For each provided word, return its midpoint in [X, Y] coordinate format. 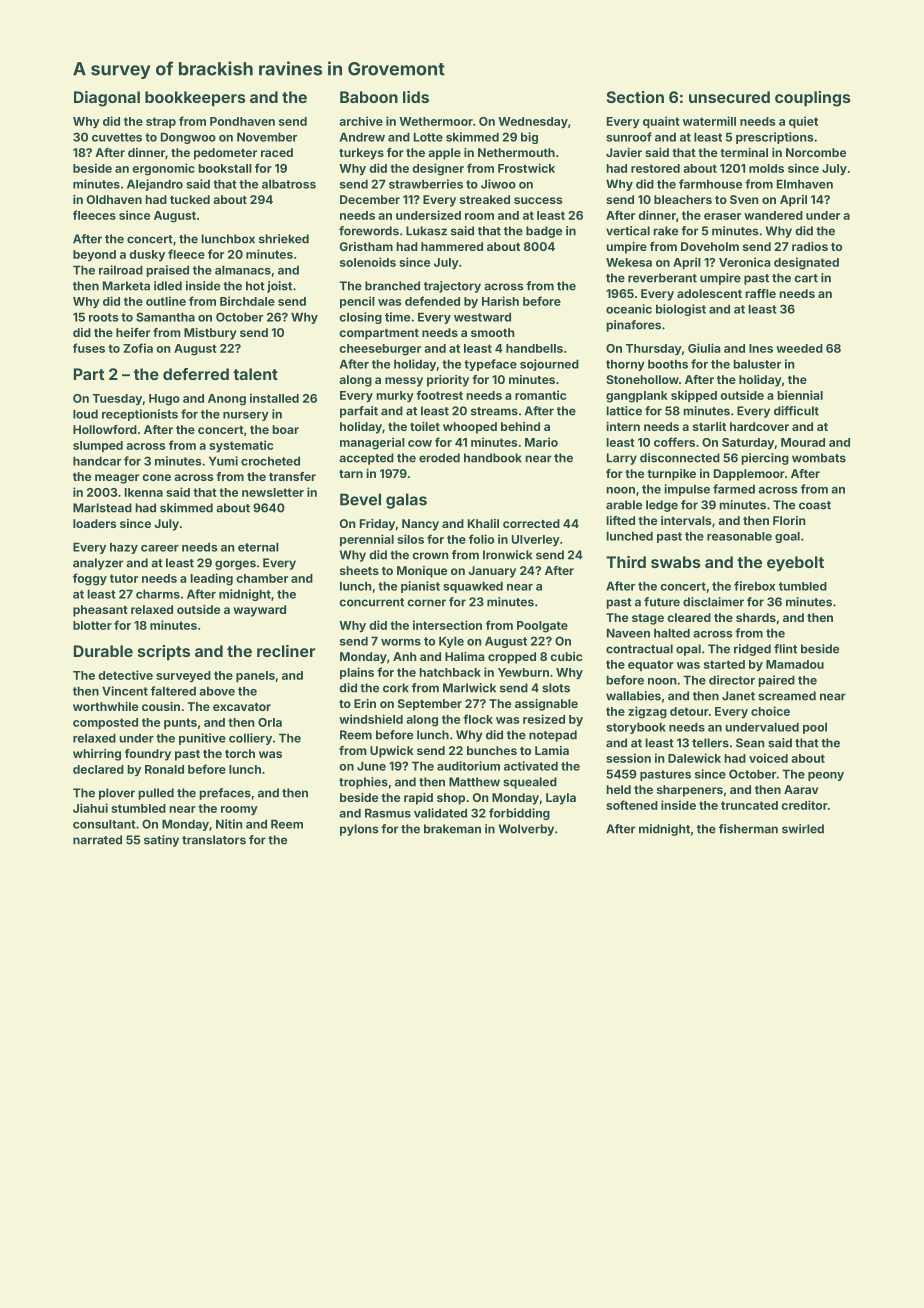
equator [651, 665]
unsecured [729, 97]
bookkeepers [195, 98]
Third [626, 562]
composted [105, 723]
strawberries [426, 184]
